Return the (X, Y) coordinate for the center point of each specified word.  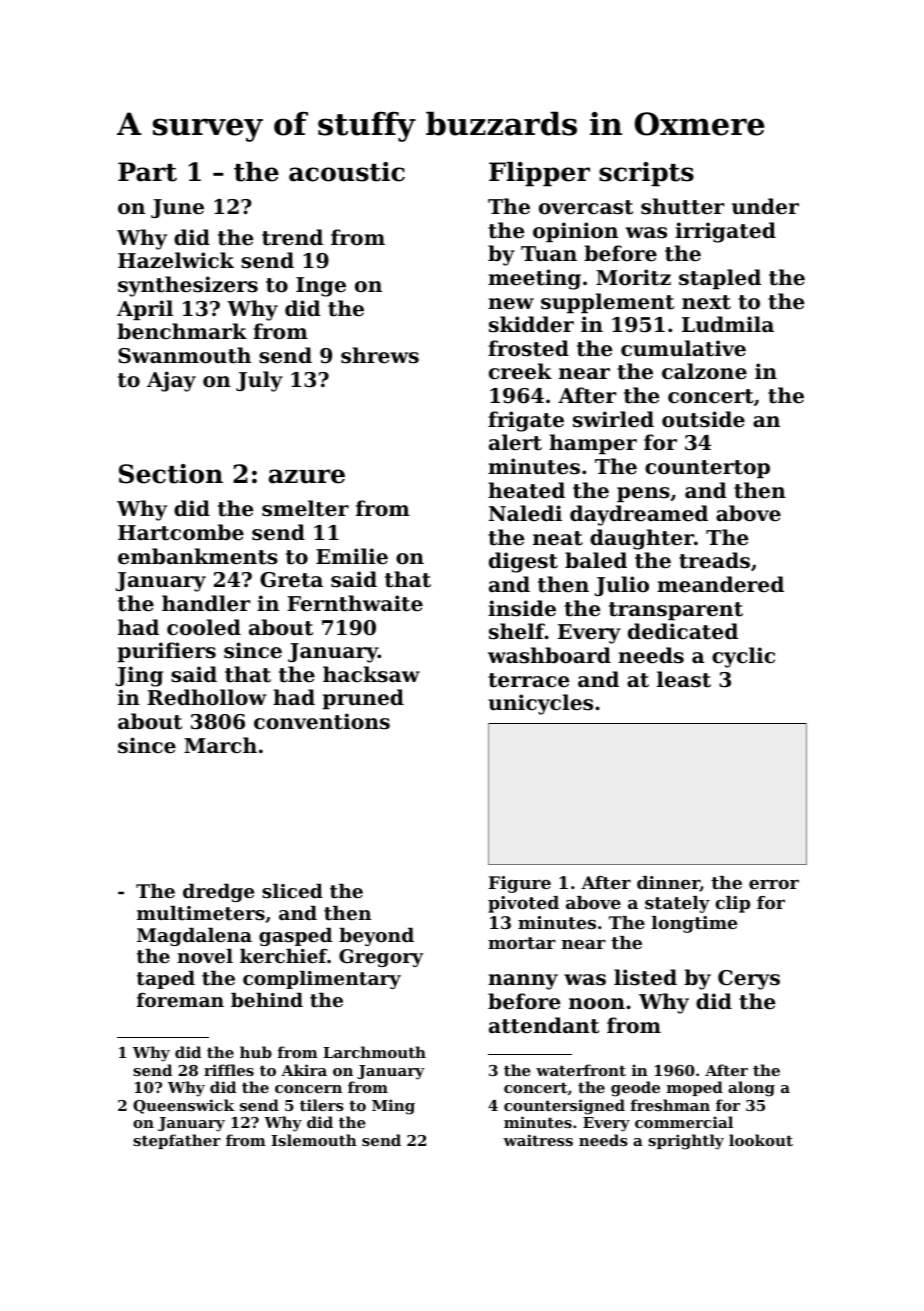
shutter (682, 206)
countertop (707, 469)
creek (520, 371)
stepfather (177, 1141)
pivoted (523, 904)
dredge (218, 893)
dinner (668, 883)
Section (171, 474)
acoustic (347, 172)
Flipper (539, 174)
